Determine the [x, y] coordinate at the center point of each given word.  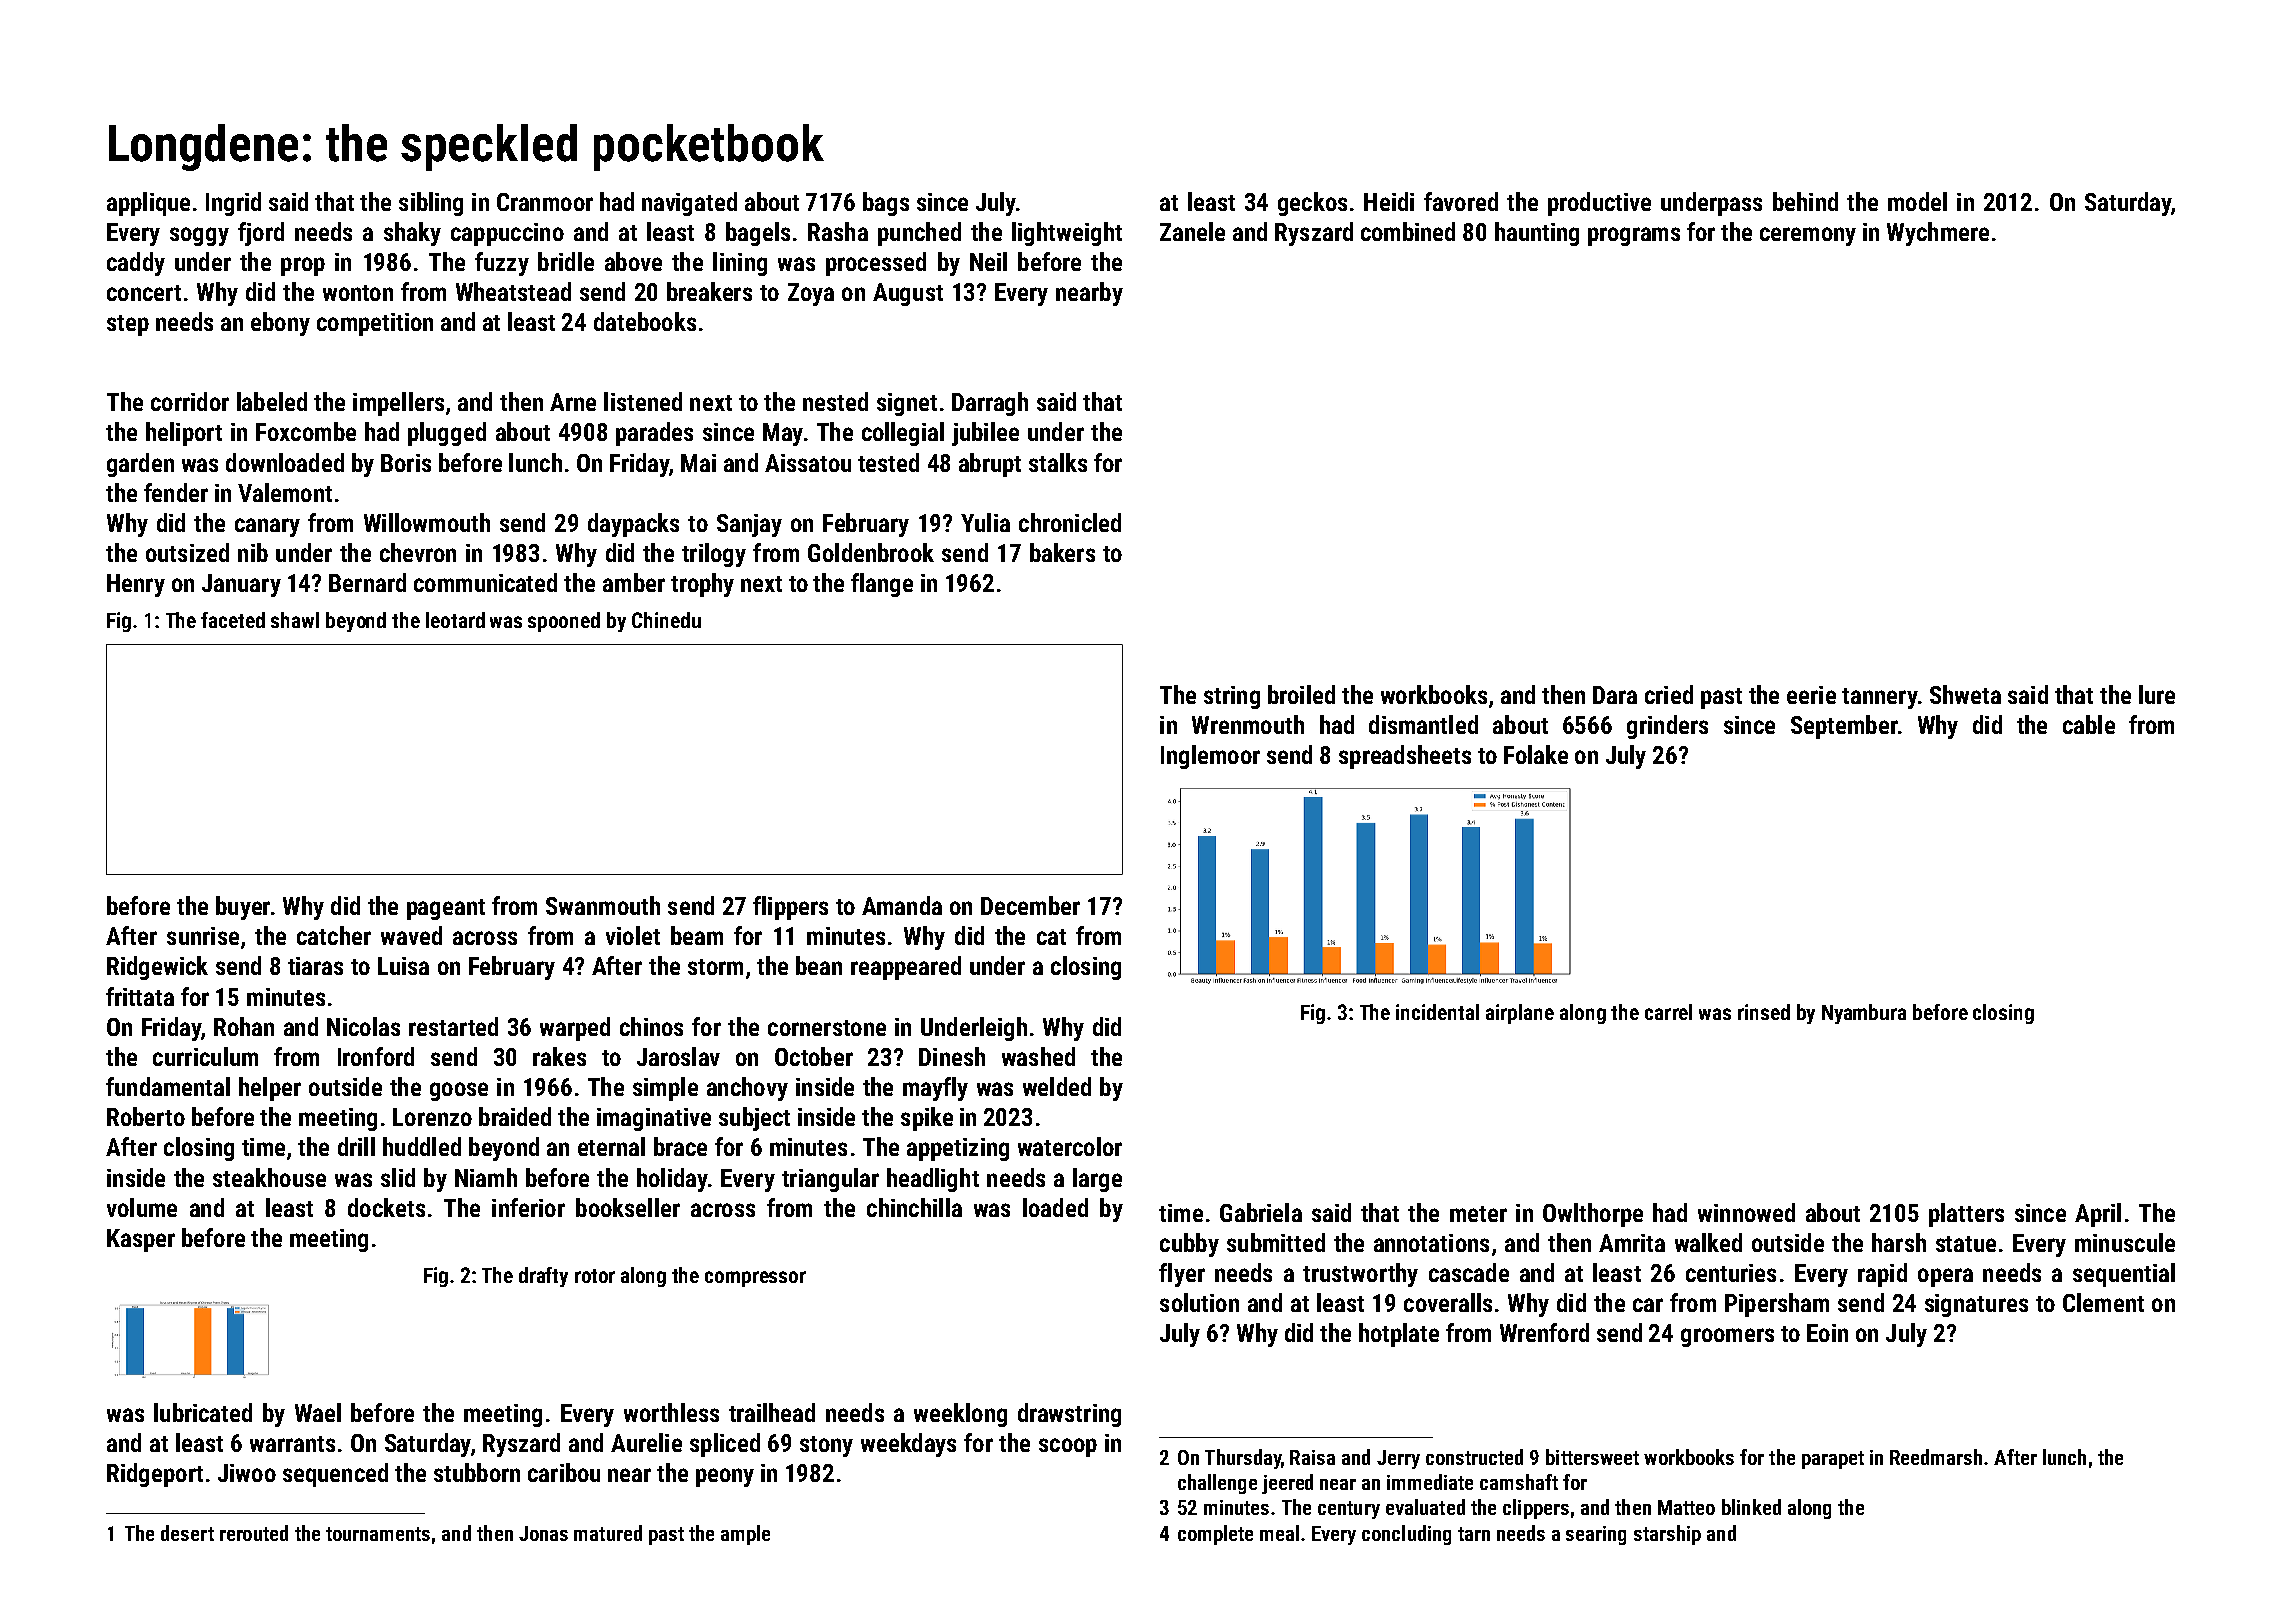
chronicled [1070, 522]
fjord [261, 234]
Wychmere [1938, 234]
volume [142, 1207]
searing [1596, 1535]
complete [1215, 1535]
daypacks [633, 525]
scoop [1068, 1447]
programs [1634, 236]
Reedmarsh [1936, 1457]
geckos [1312, 204]
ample [745, 1535]
